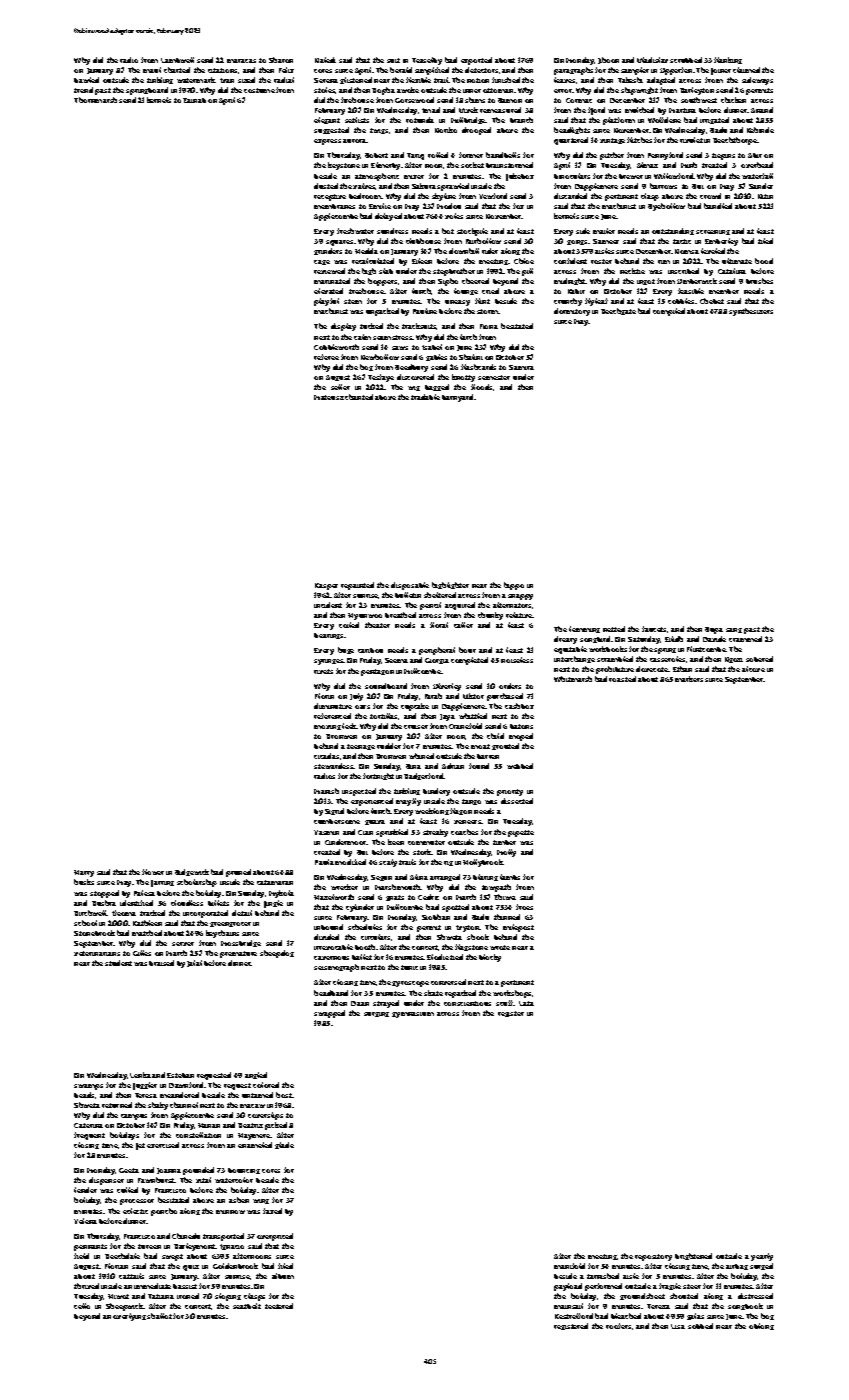 This document has width=849, height=1400. Describe the element at coordinates (467, 1003) in the document. I see `conscientious` at that location.
